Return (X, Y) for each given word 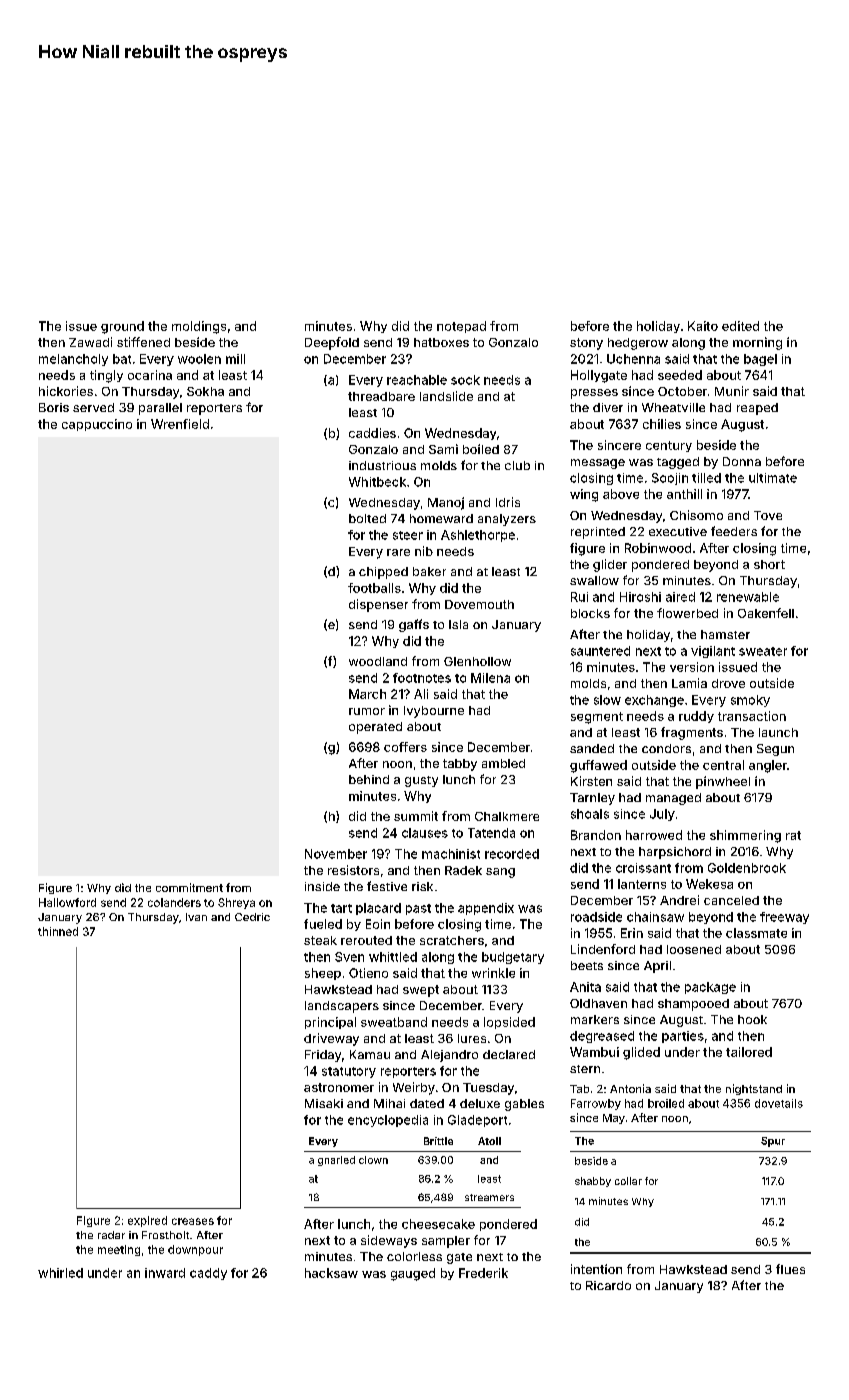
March (367, 694)
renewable (748, 597)
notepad (461, 327)
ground (122, 327)
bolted (367, 518)
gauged (413, 1274)
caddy (208, 1274)
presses (594, 394)
